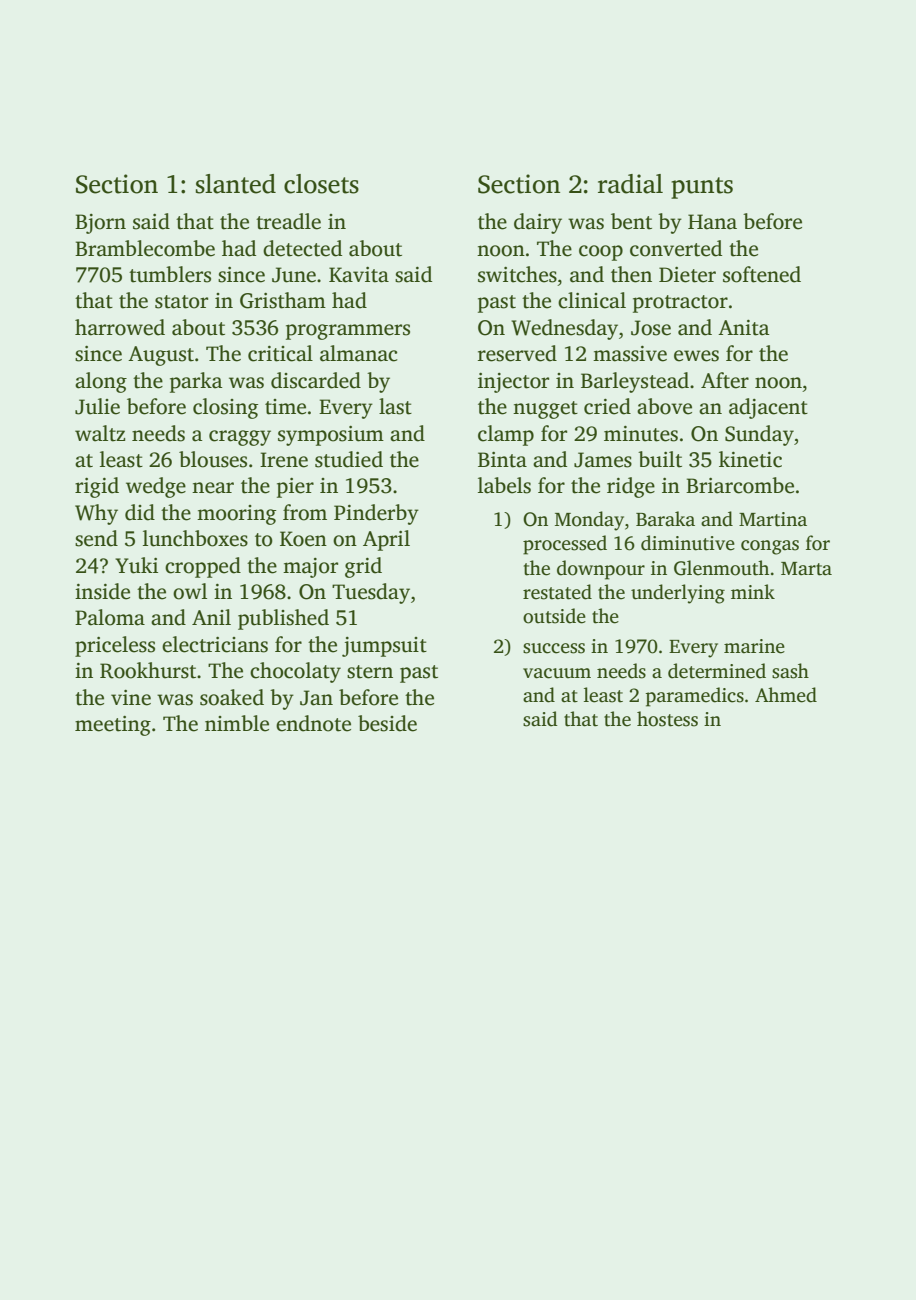 This document has height=1300, width=916. Describe the element at coordinates (660, 459) in the document. I see `built` at that location.
